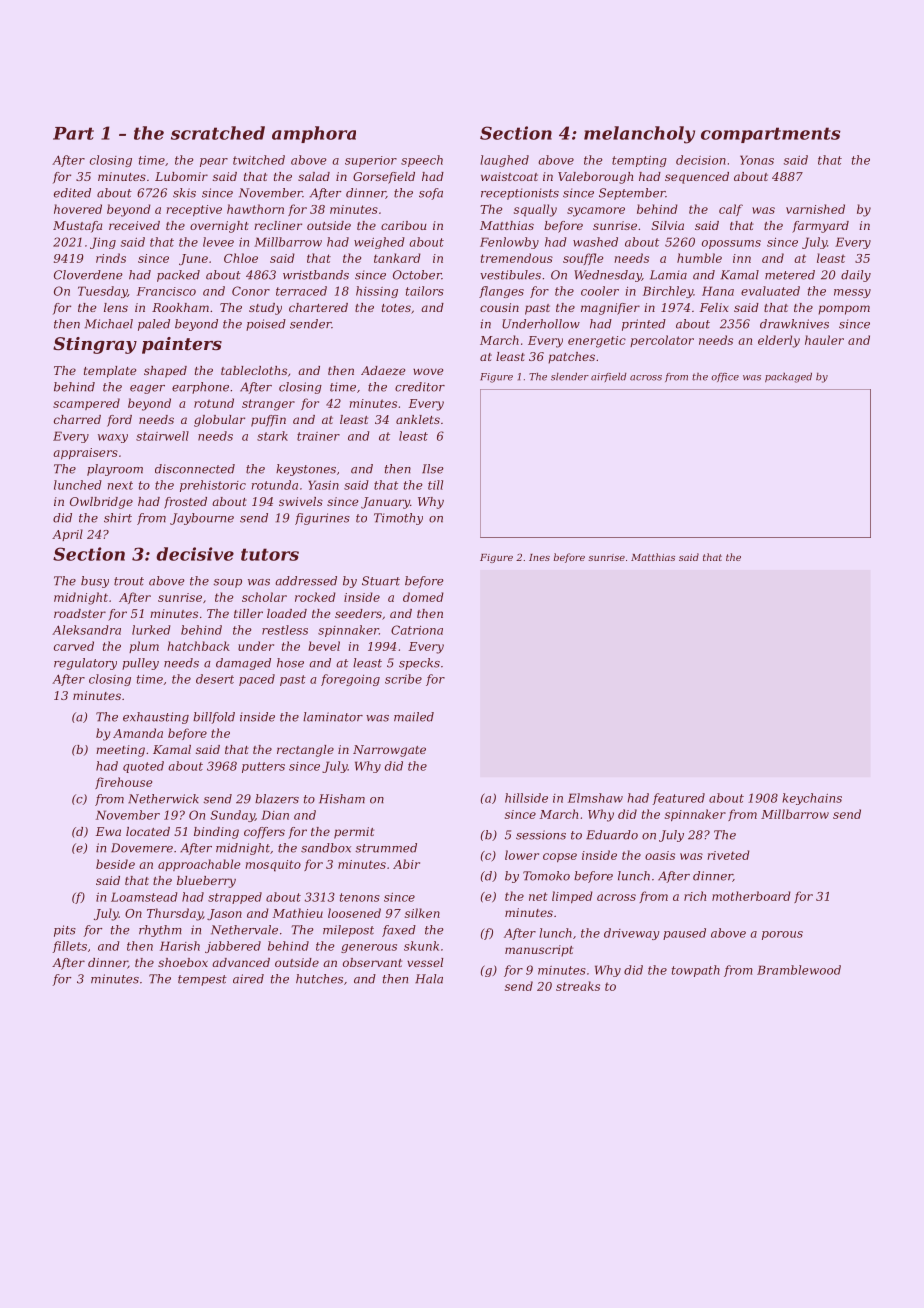  I want to click on keychains, so click(812, 799).
